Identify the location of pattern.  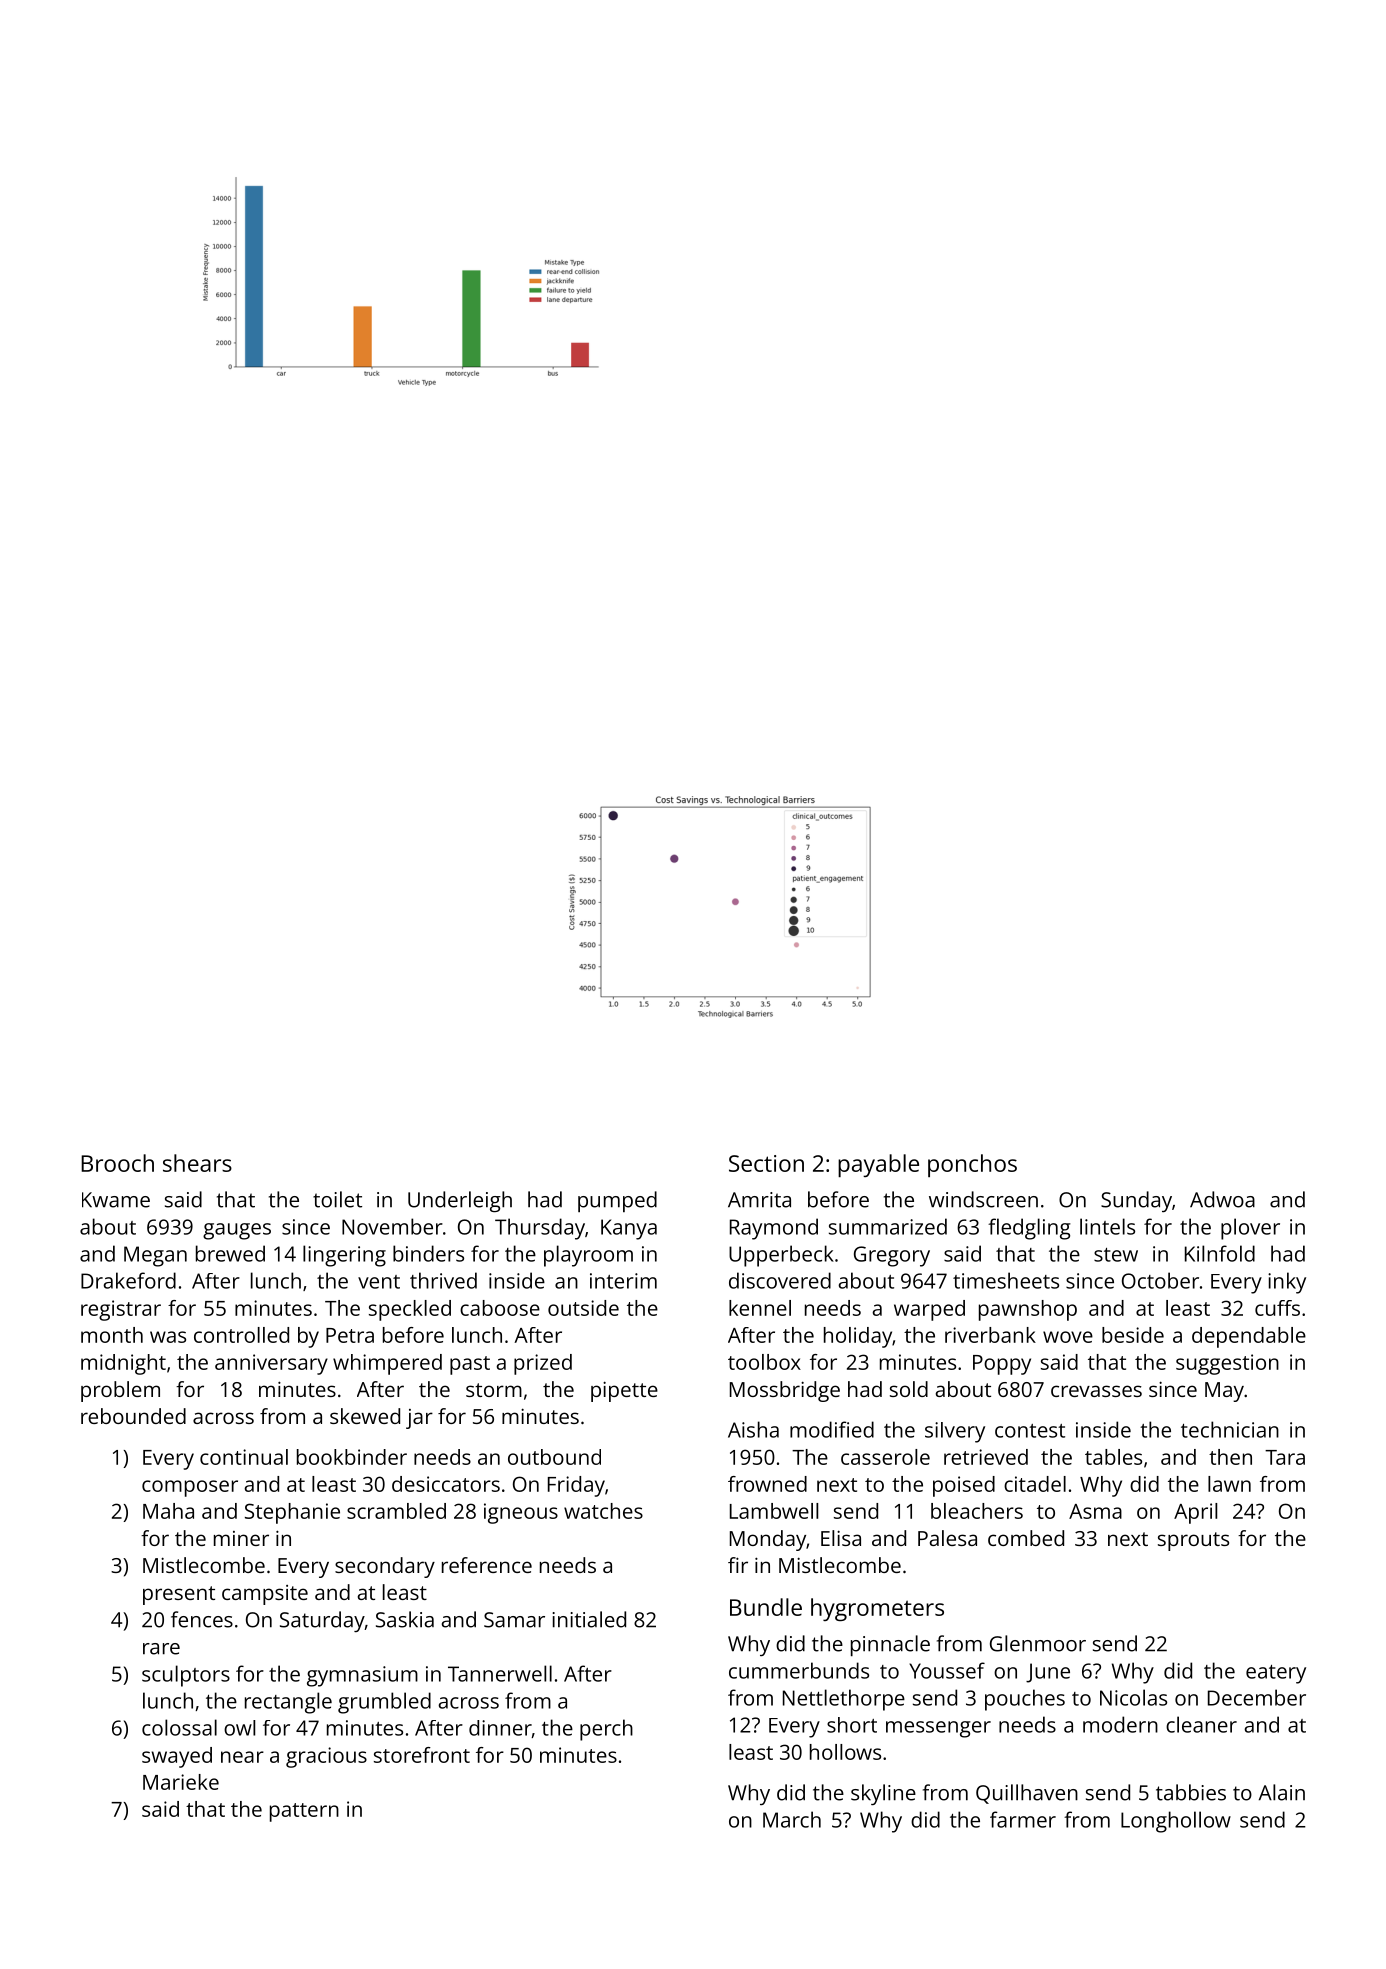
(304, 1812).
